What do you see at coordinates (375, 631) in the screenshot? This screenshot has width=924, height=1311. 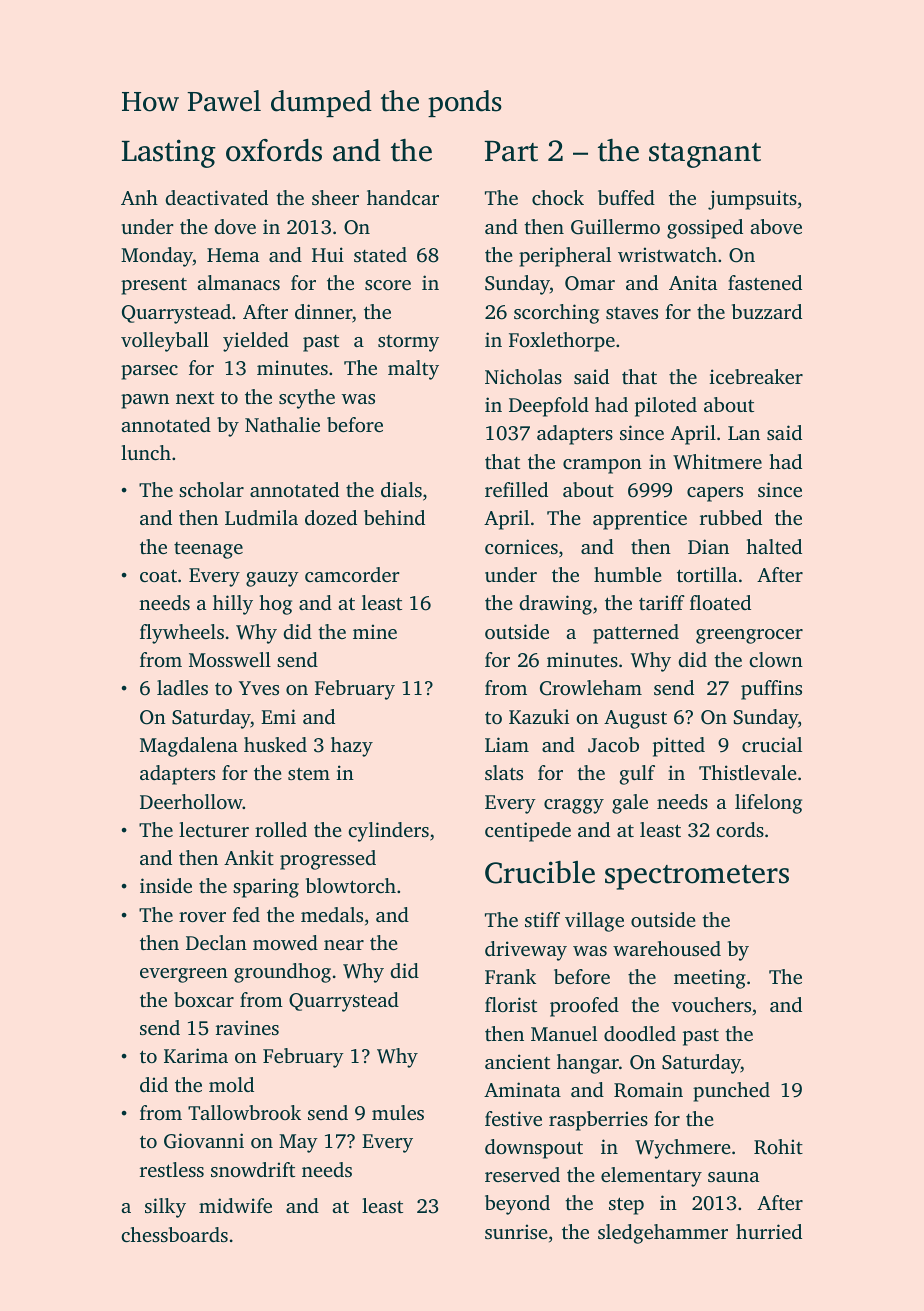 I see `mine` at bounding box center [375, 631].
